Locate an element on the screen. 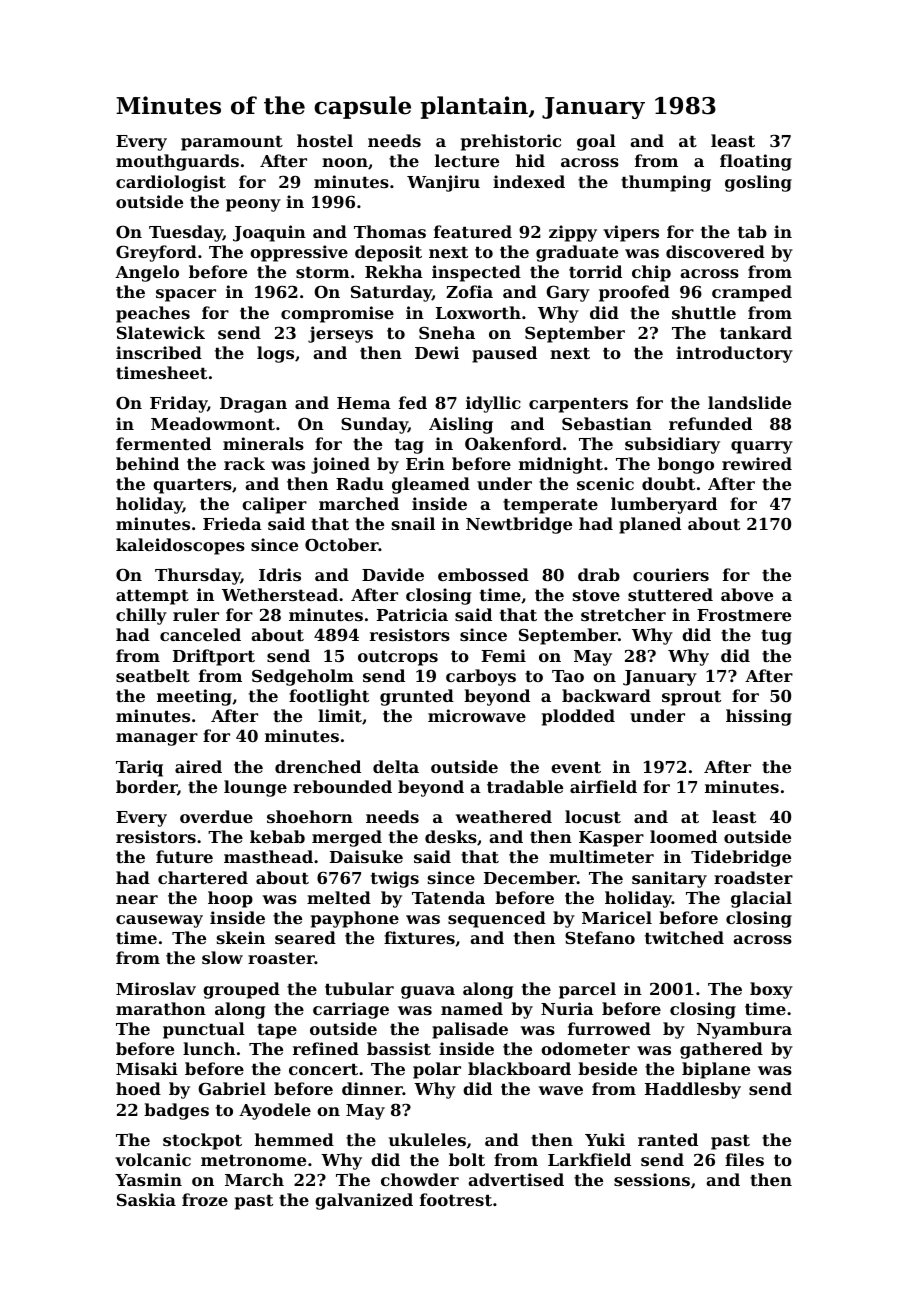  overdue is located at coordinates (216, 816).
